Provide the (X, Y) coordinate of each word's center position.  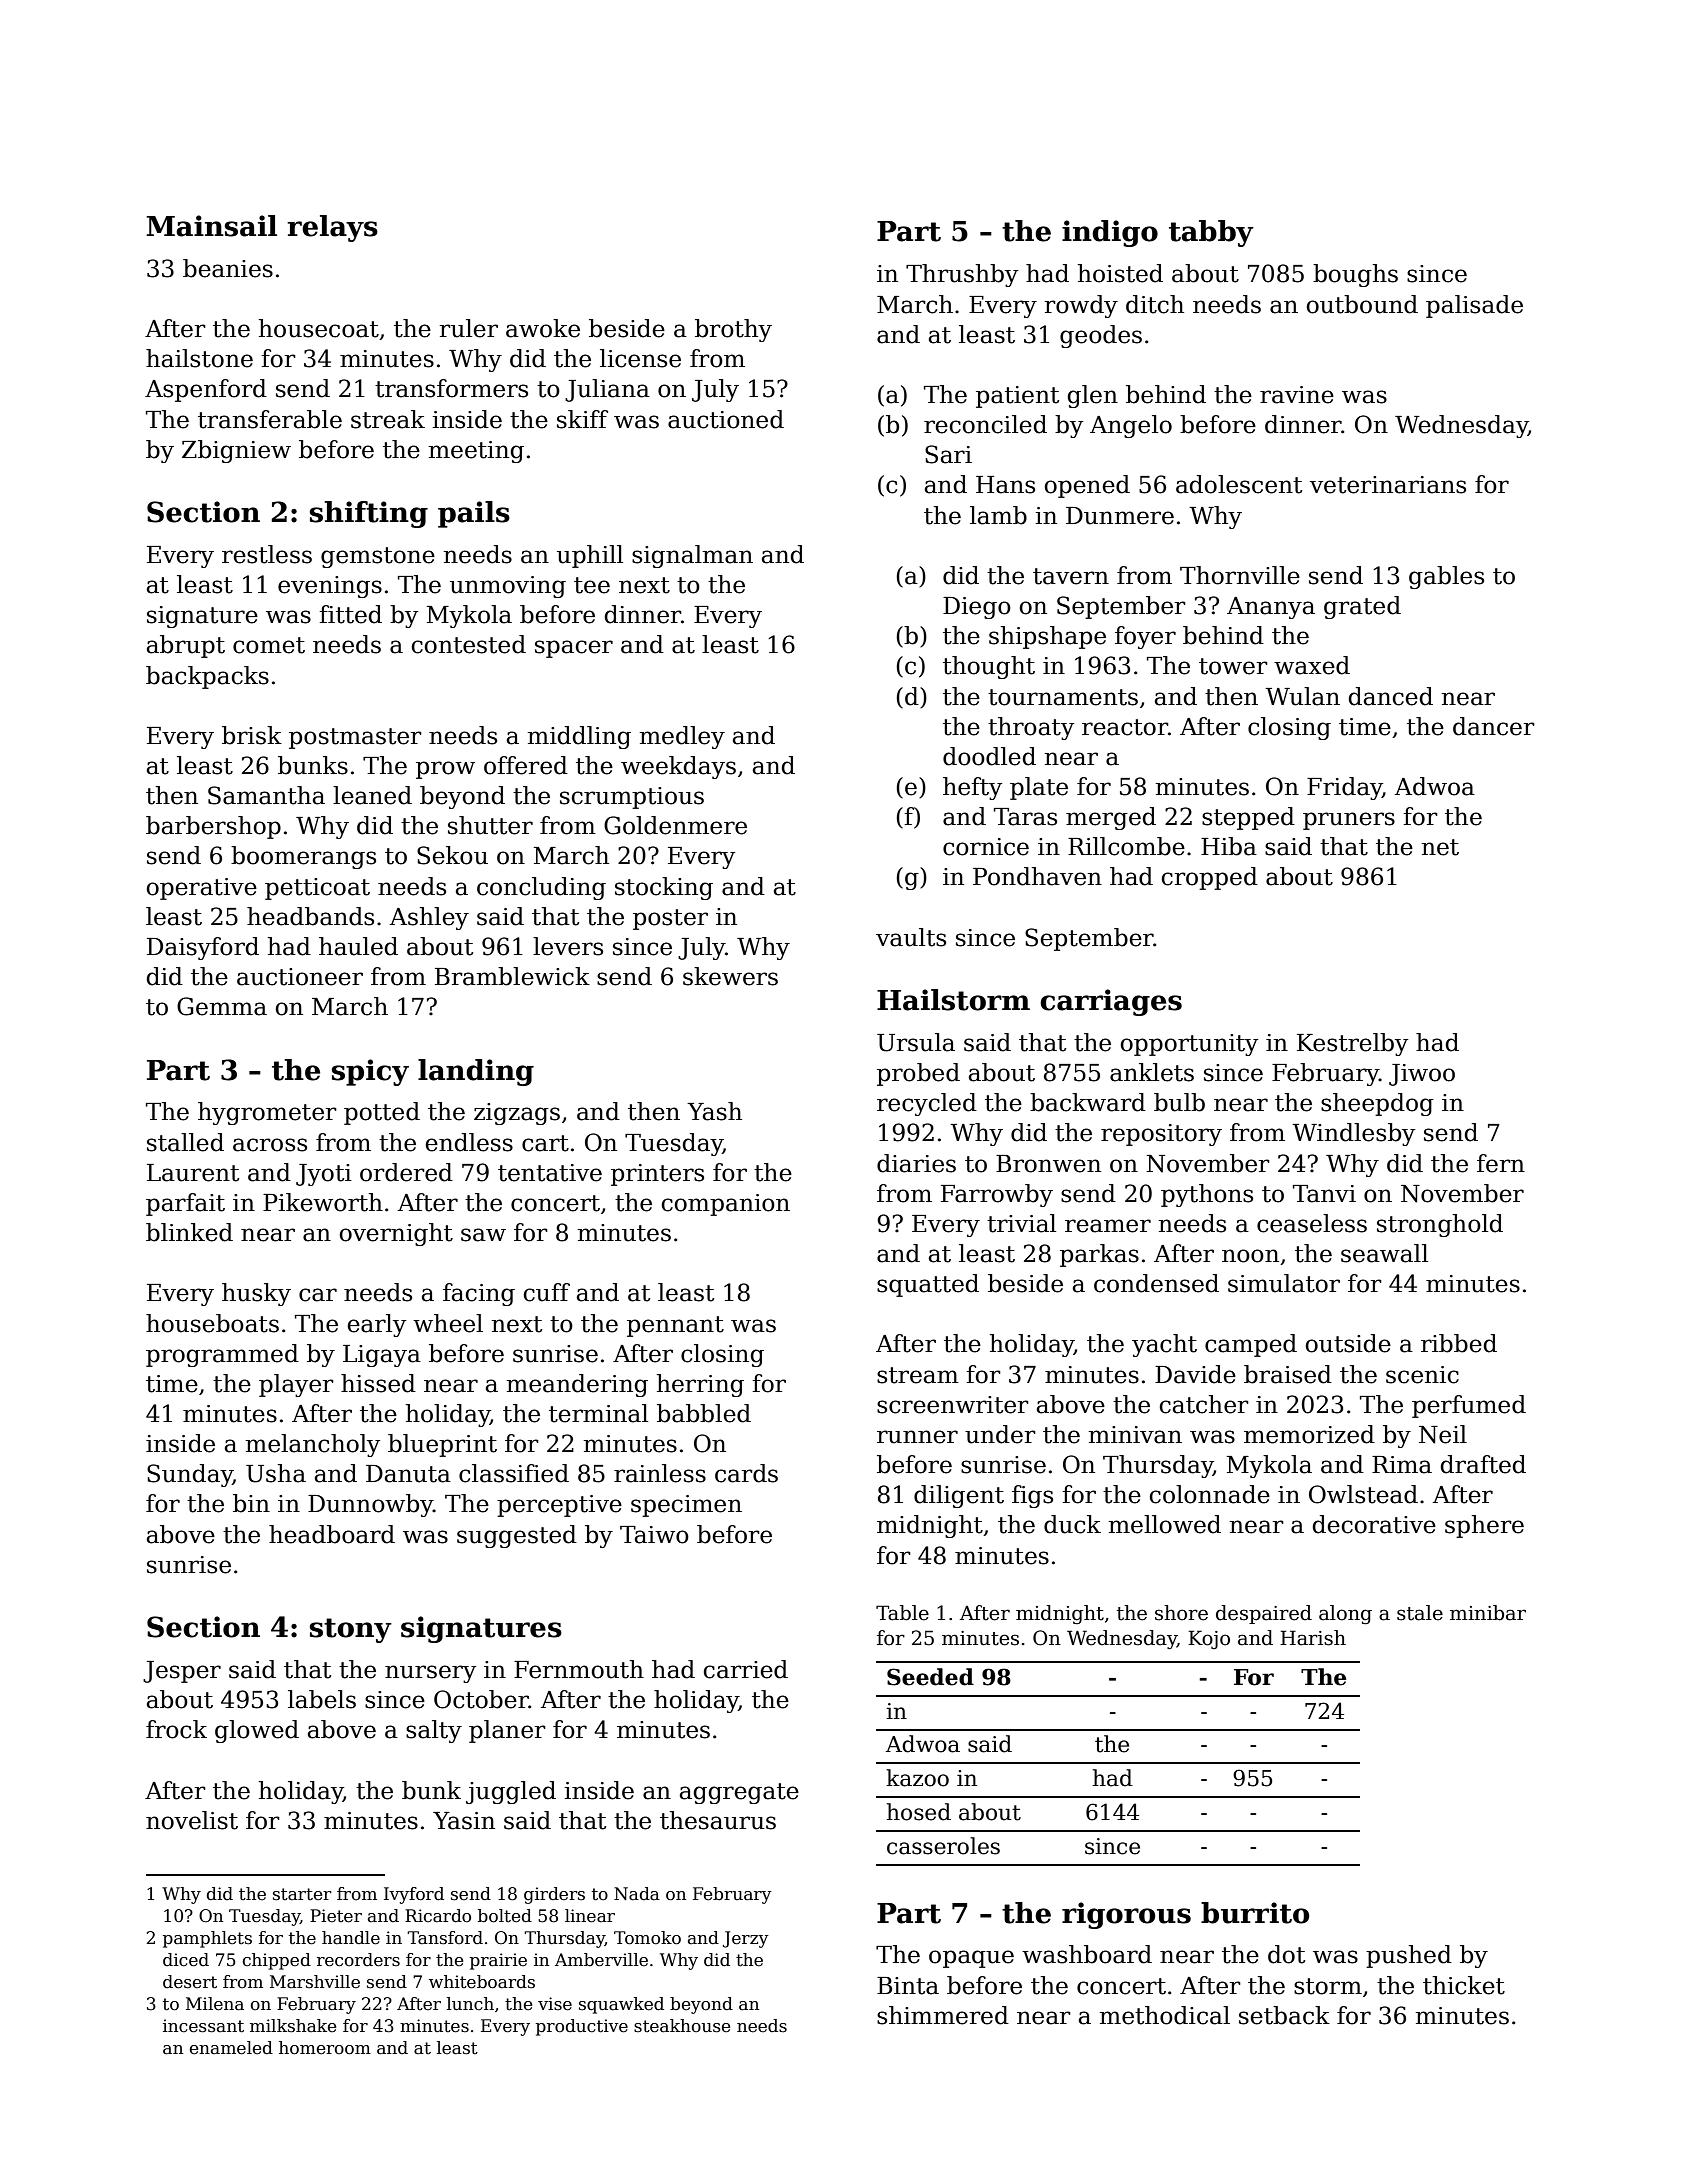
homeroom (325, 2048)
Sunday (190, 1475)
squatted (928, 1285)
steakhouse (682, 2026)
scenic (1422, 1375)
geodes (1101, 336)
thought (989, 667)
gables (1446, 577)
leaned (372, 795)
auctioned (726, 419)
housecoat (319, 328)
